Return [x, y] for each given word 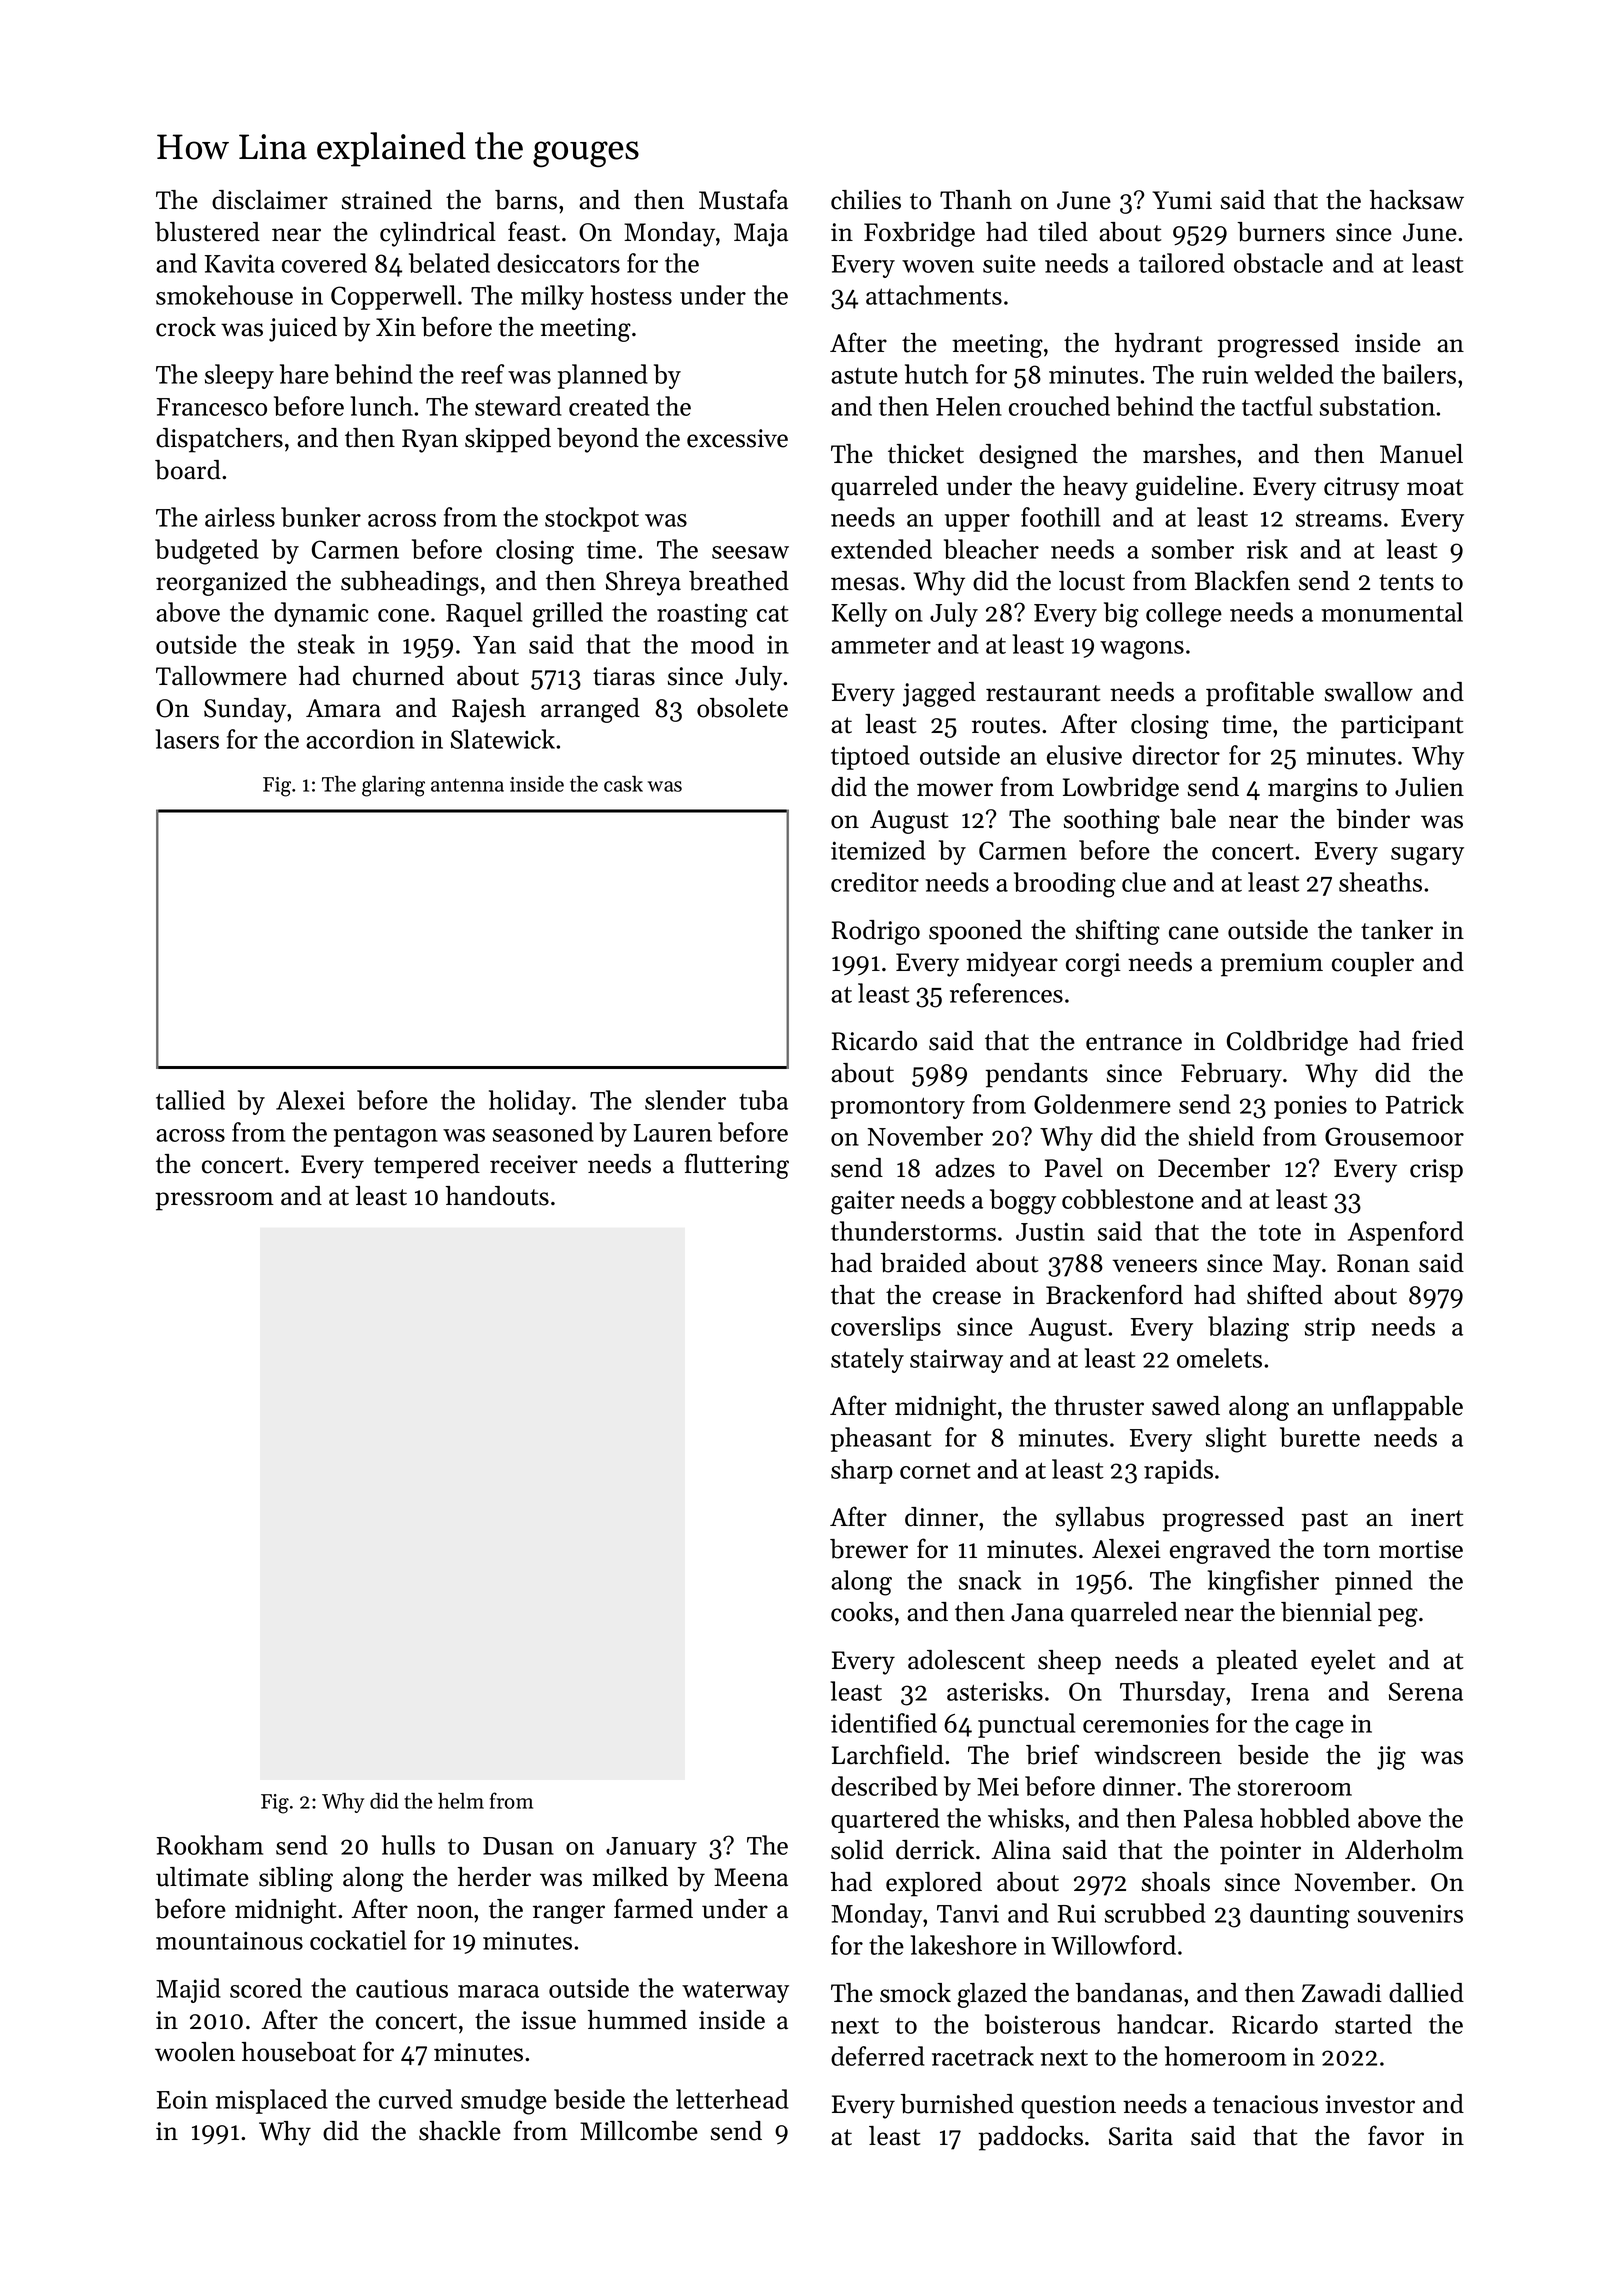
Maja [761, 235]
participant [1402, 727]
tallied [190, 1100]
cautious [402, 1988]
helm [461, 1801]
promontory [898, 1108]
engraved [1220, 1551]
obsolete [742, 708]
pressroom [214, 1201]
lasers [187, 739]
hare [304, 374]
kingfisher [1263, 1583]
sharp [862, 1471]
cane [1194, 933]
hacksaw [1417, 200]
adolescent [966, 1660]
